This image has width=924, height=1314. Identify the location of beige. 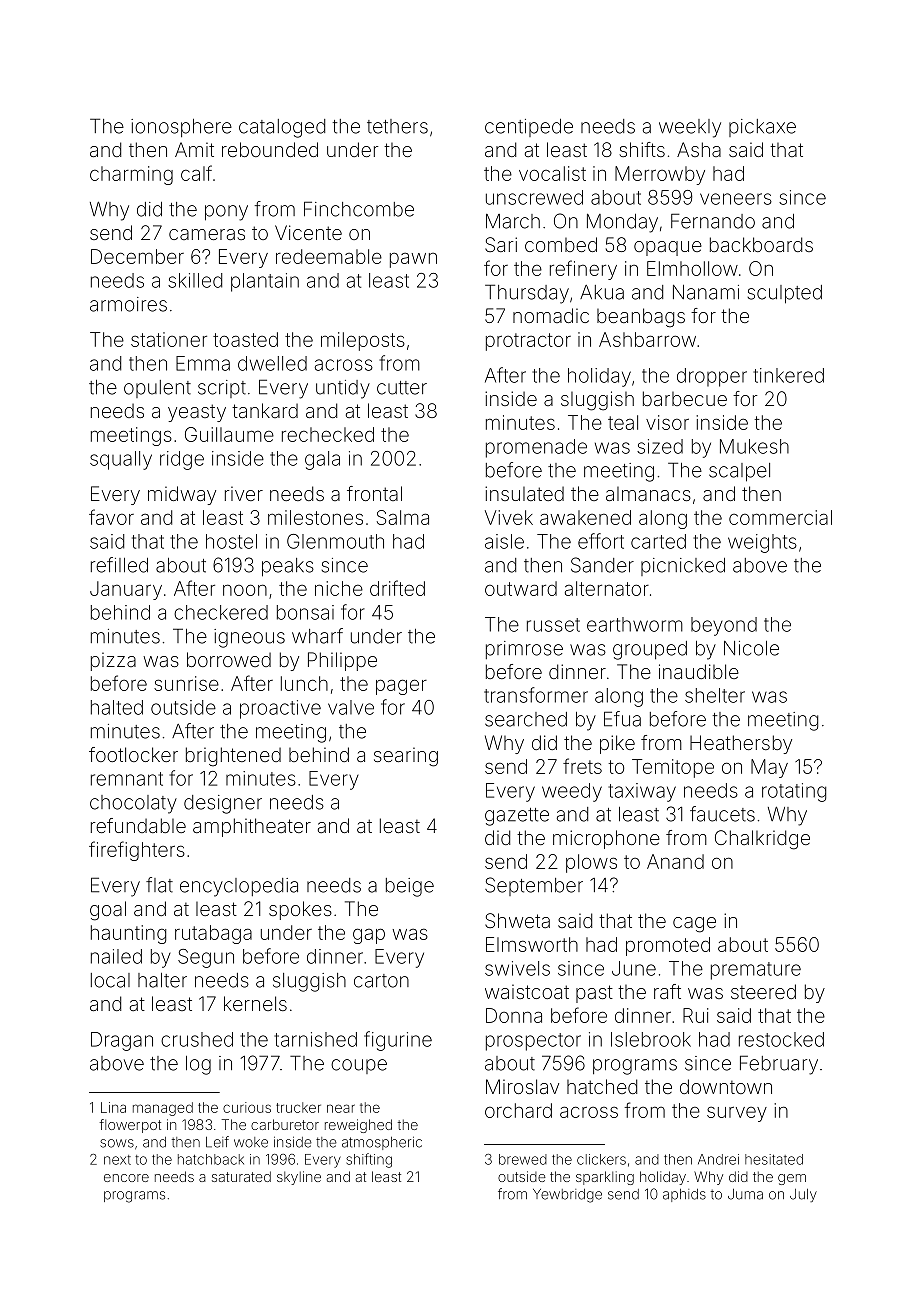
(410, 887).
